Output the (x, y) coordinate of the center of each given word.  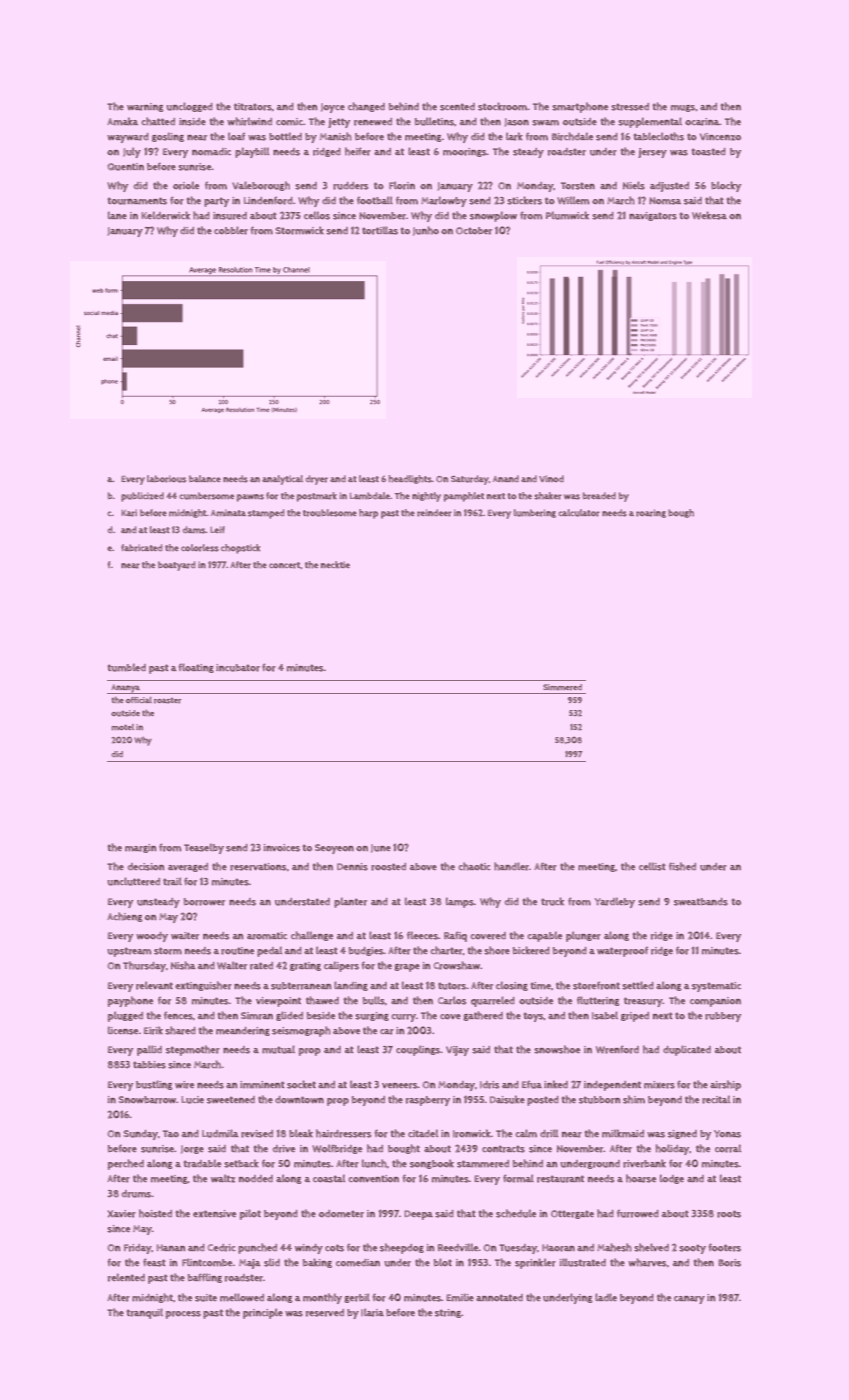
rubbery (723, 1017)
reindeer (434, 513)
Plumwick (567, 215)
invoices (282, 848)
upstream (129, 952)
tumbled (126, 667)
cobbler (231, 230)
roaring (651, 513)
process (183, 1315)
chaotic (474, 866)
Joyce (333, 108)
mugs (683, 108)
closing (512, 986)
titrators (253, 107)
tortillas (380, 230)
